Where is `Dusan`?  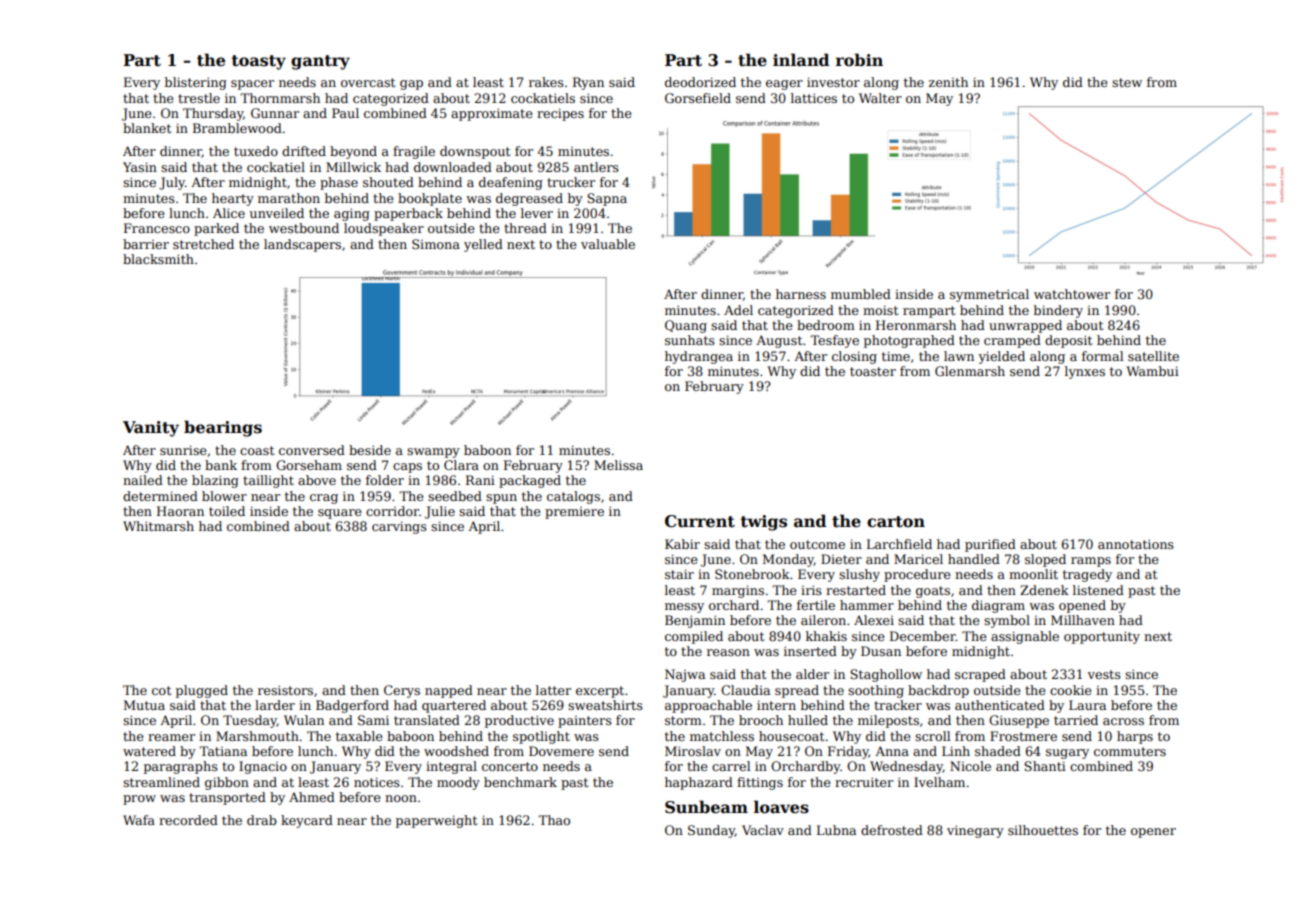 Dusan is located at coordinates (881, 651).
